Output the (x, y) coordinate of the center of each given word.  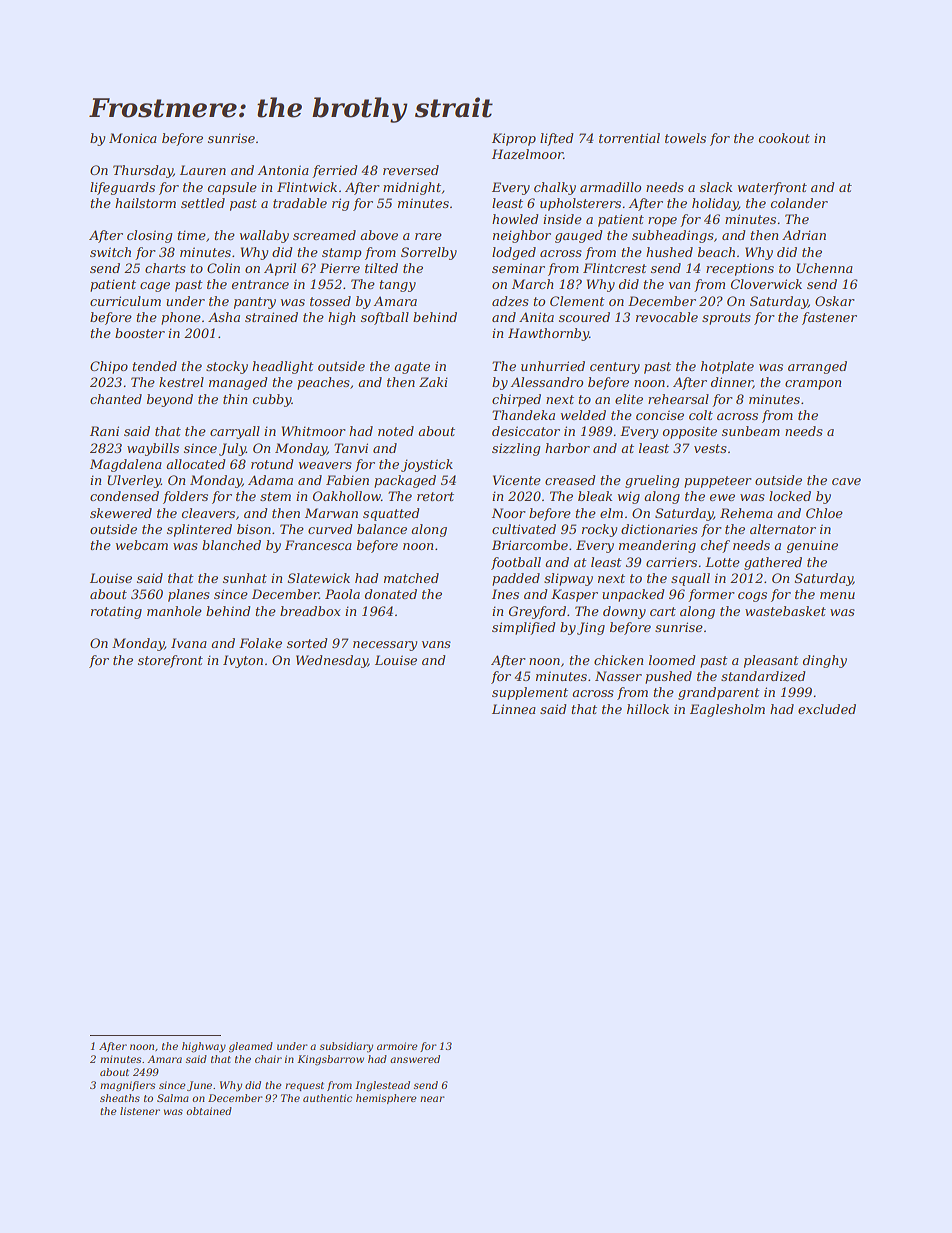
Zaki (433, 382)
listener (140, 1111)
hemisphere (386, 1099)
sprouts (726, 319)
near (432, 1099)
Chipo (109, 367)
